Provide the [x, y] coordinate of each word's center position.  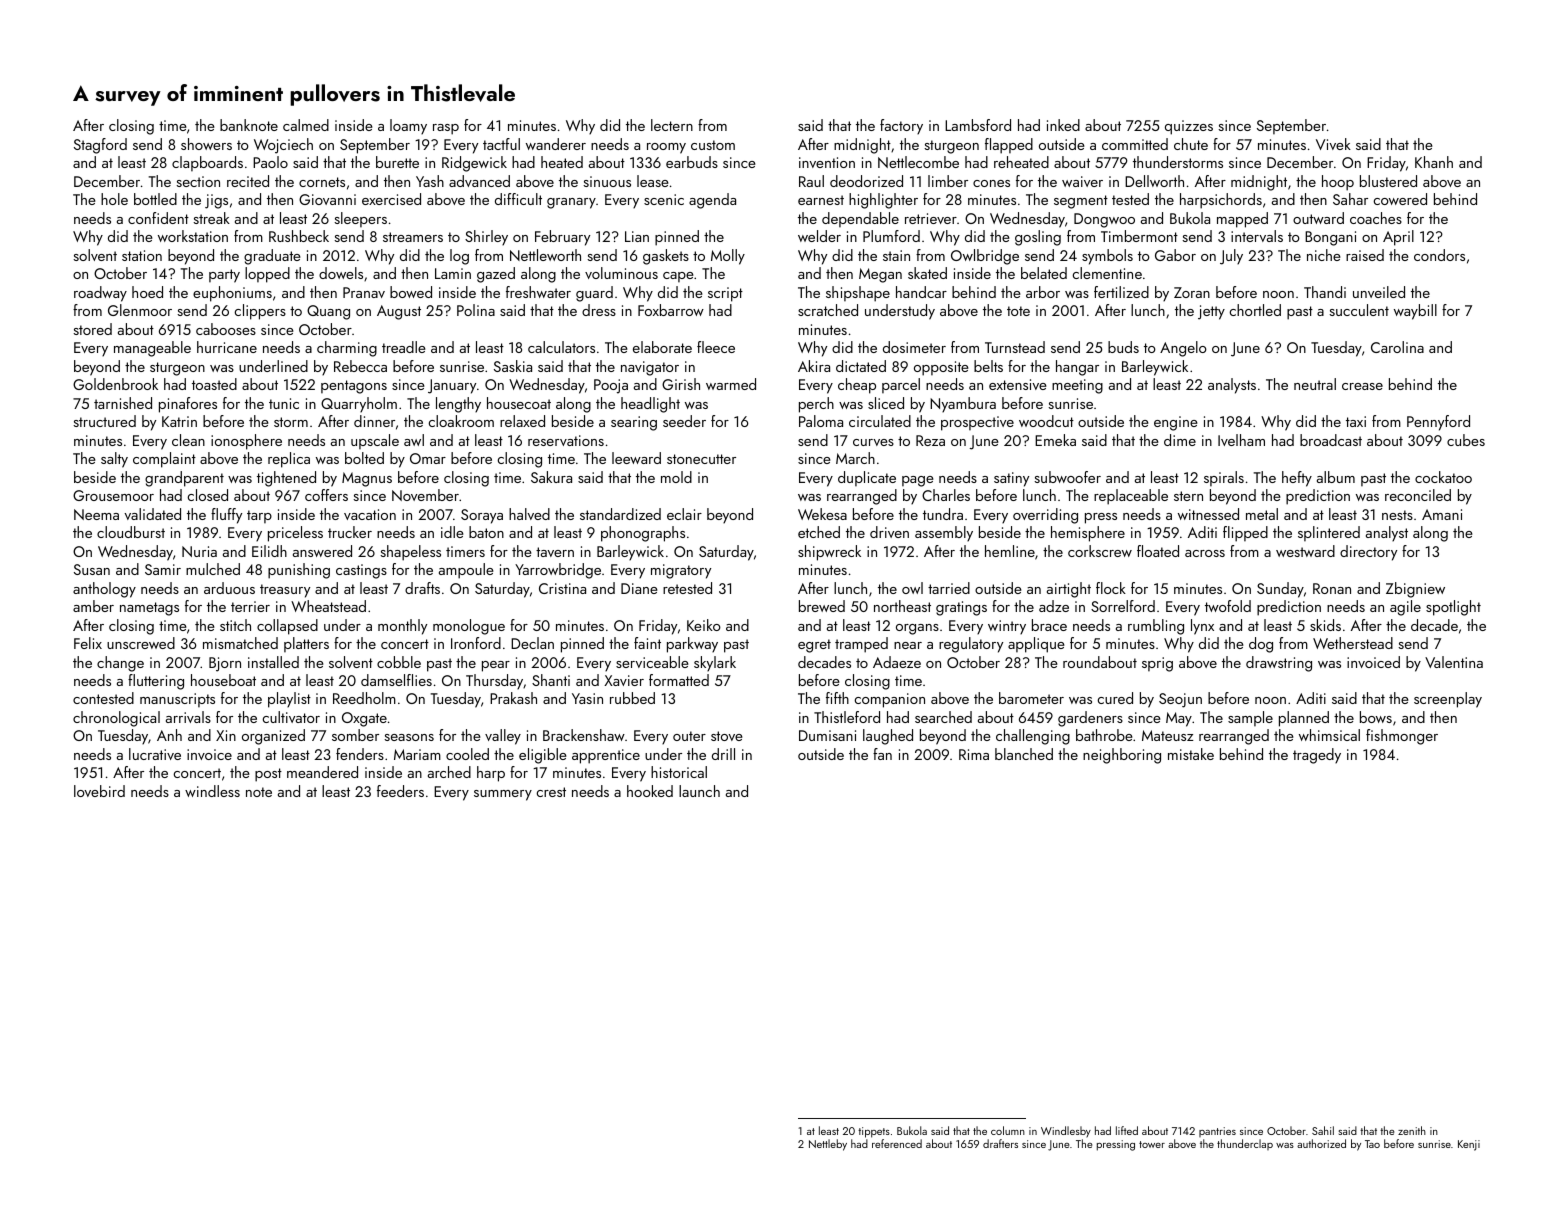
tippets [874, 1132]
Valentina [1454, 662]
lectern [672, 125]
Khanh [1434, 162]
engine [1176, 423]
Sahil [1323, 1130]
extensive [1018, 384]
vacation [370, 514]
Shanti [551, 680]
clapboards [207, 163]
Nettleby [828, 1145]
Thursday [494, 682]
